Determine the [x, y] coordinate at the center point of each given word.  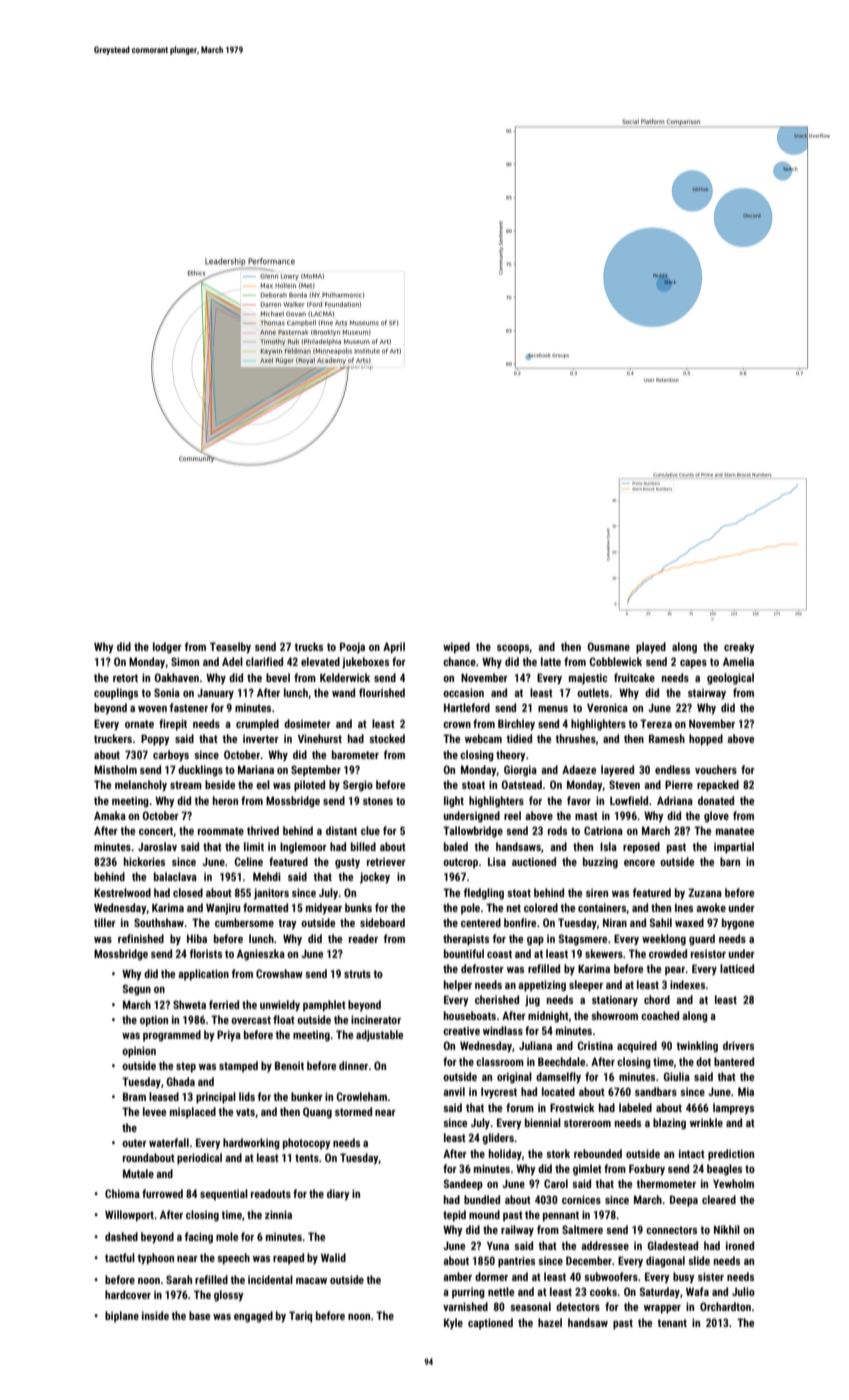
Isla [608, 846]
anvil [454, 1091]
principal [216, 1098]
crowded [668, 953]
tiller [105, 922]
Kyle [453, 1323]
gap [535, 941]
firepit [173, 725]
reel [512, 815]
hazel [550, 1322]
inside [155, 1315]
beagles [724, 1170]
